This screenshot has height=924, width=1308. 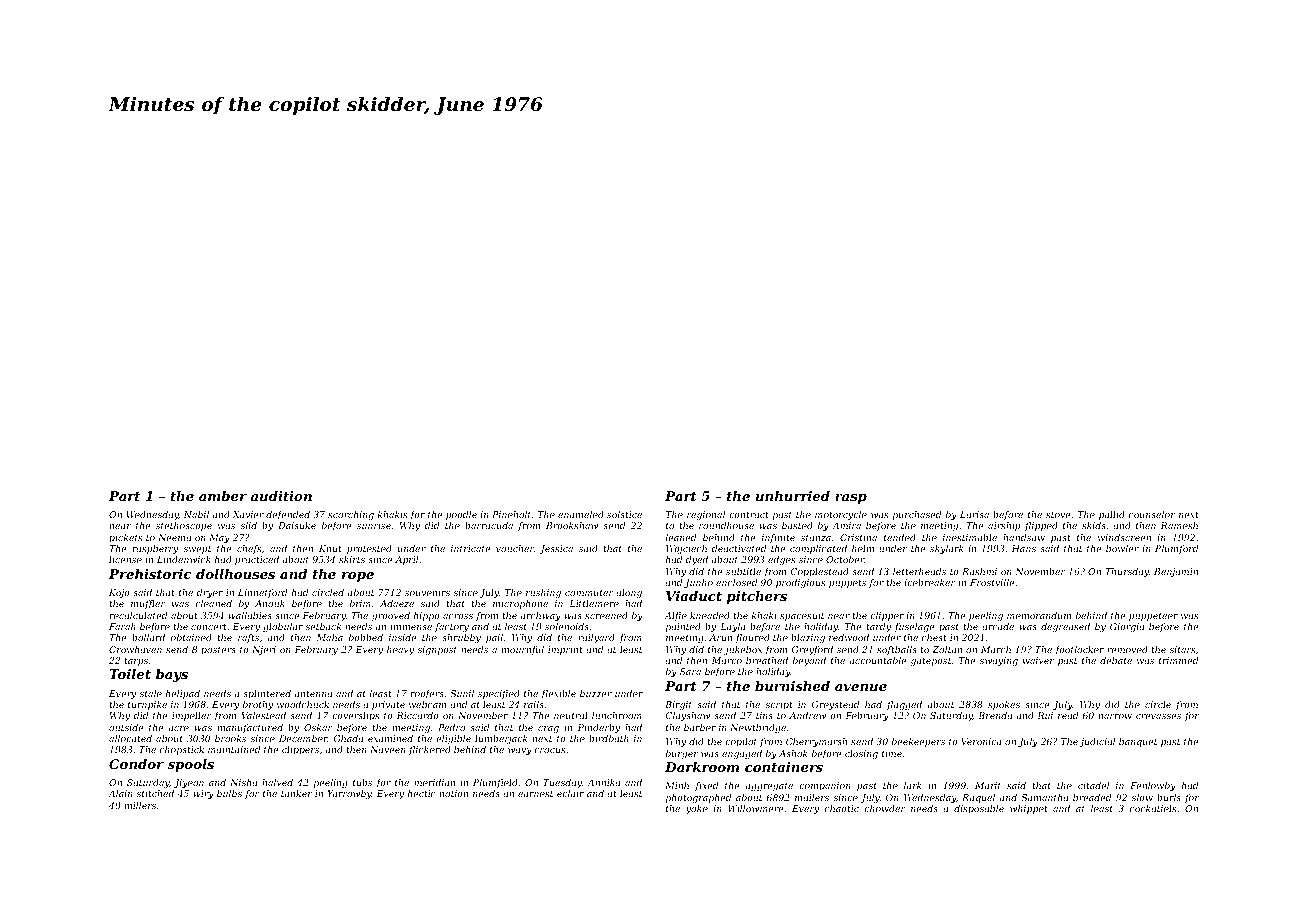 What do you see at coordinates (1138, 742) in the screenshot?
I see `banquet` at bounding box center [1138, 742].
